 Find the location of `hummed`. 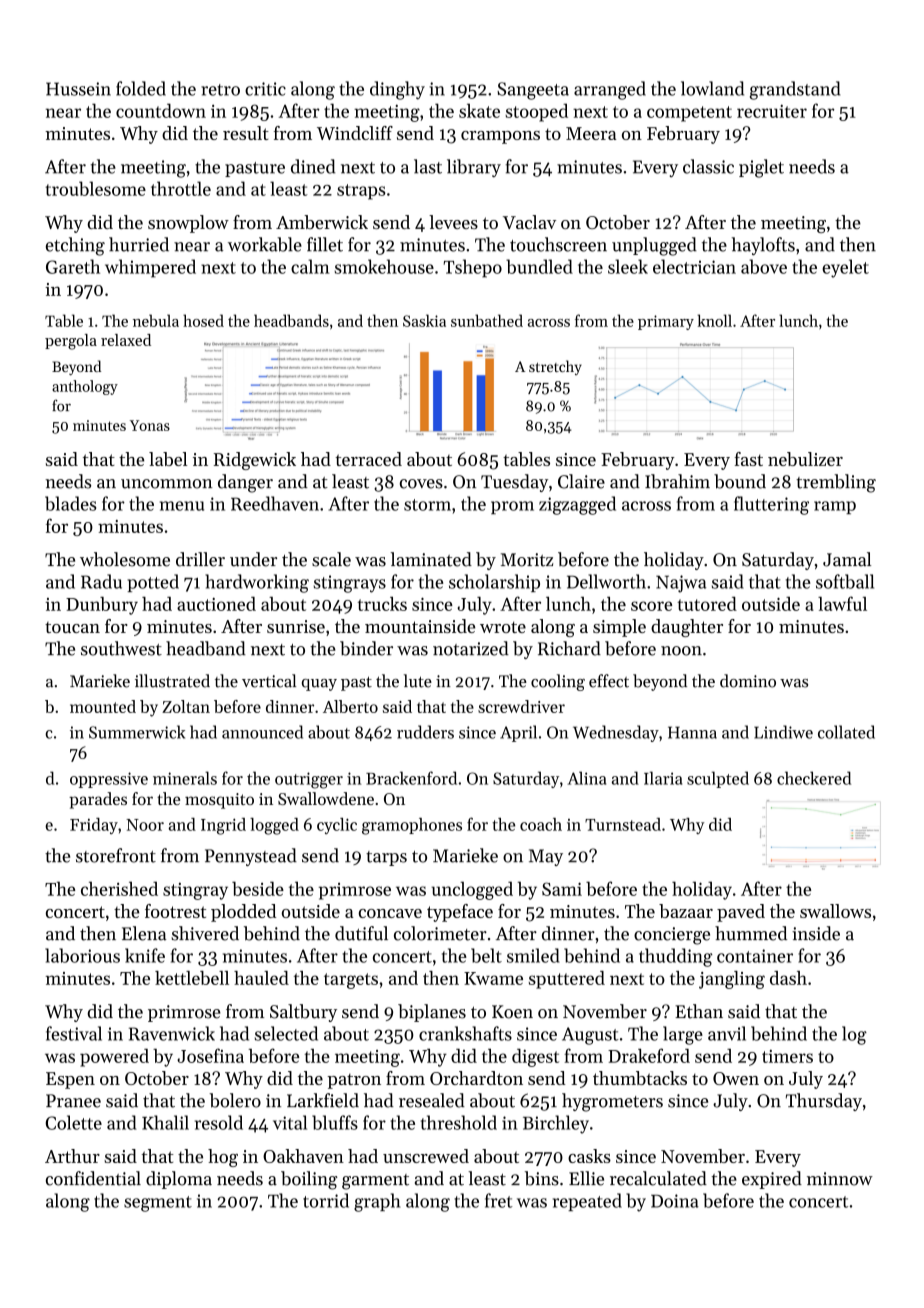

hummed is located at coordinates (751, 933).
